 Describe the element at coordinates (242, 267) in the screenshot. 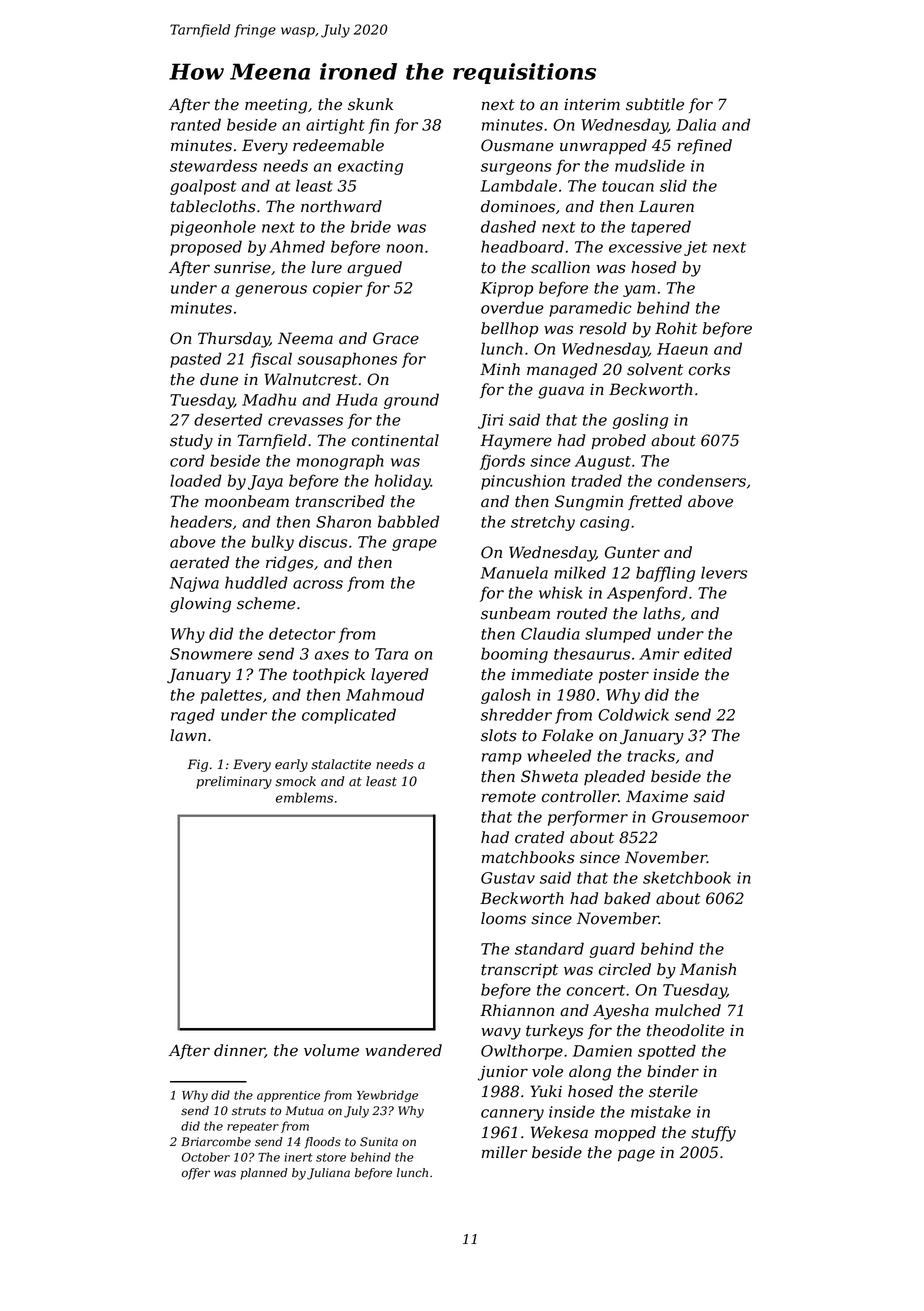

I see `sunrise` at that location.
